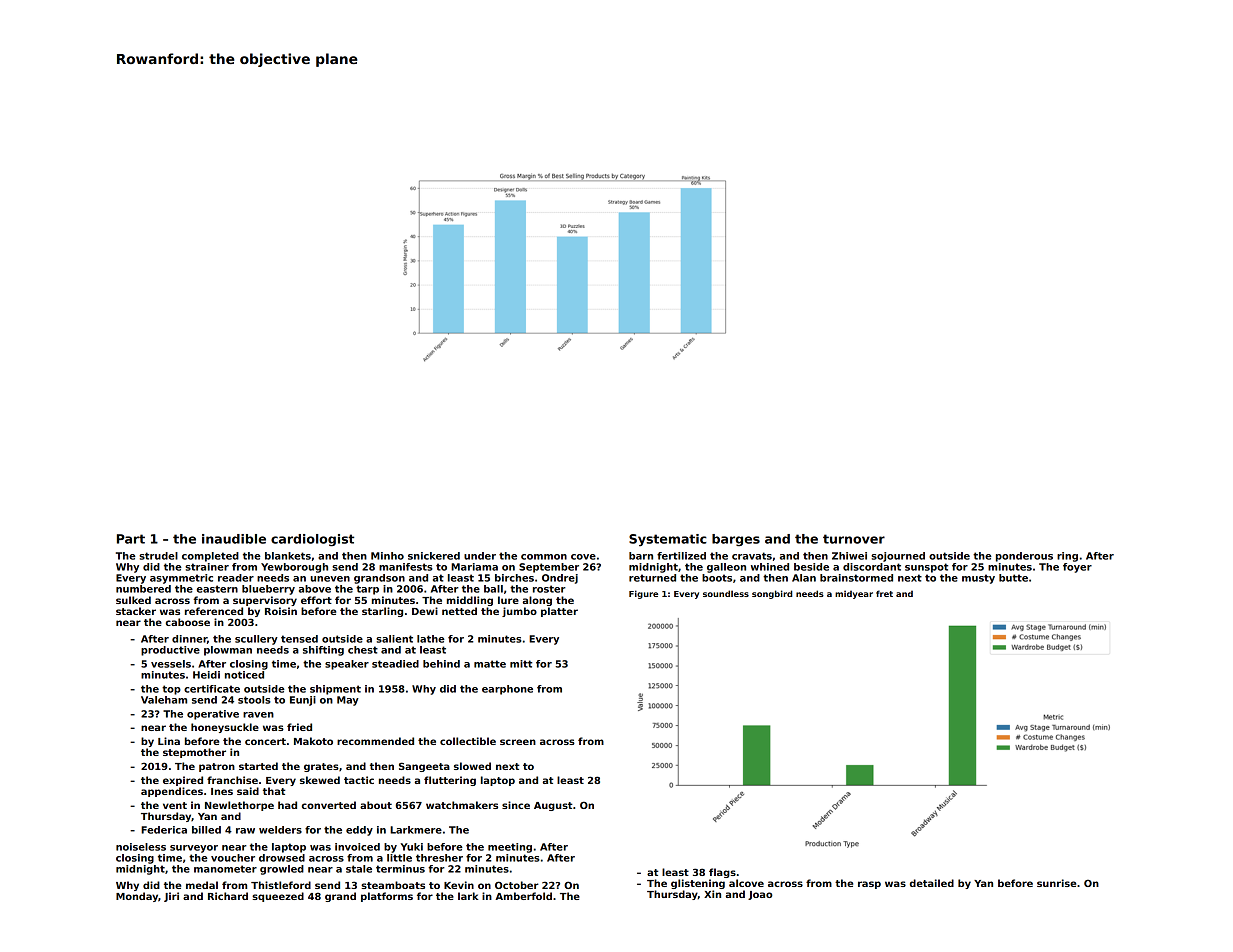  I want to click on collectible, so click(468, 741).
